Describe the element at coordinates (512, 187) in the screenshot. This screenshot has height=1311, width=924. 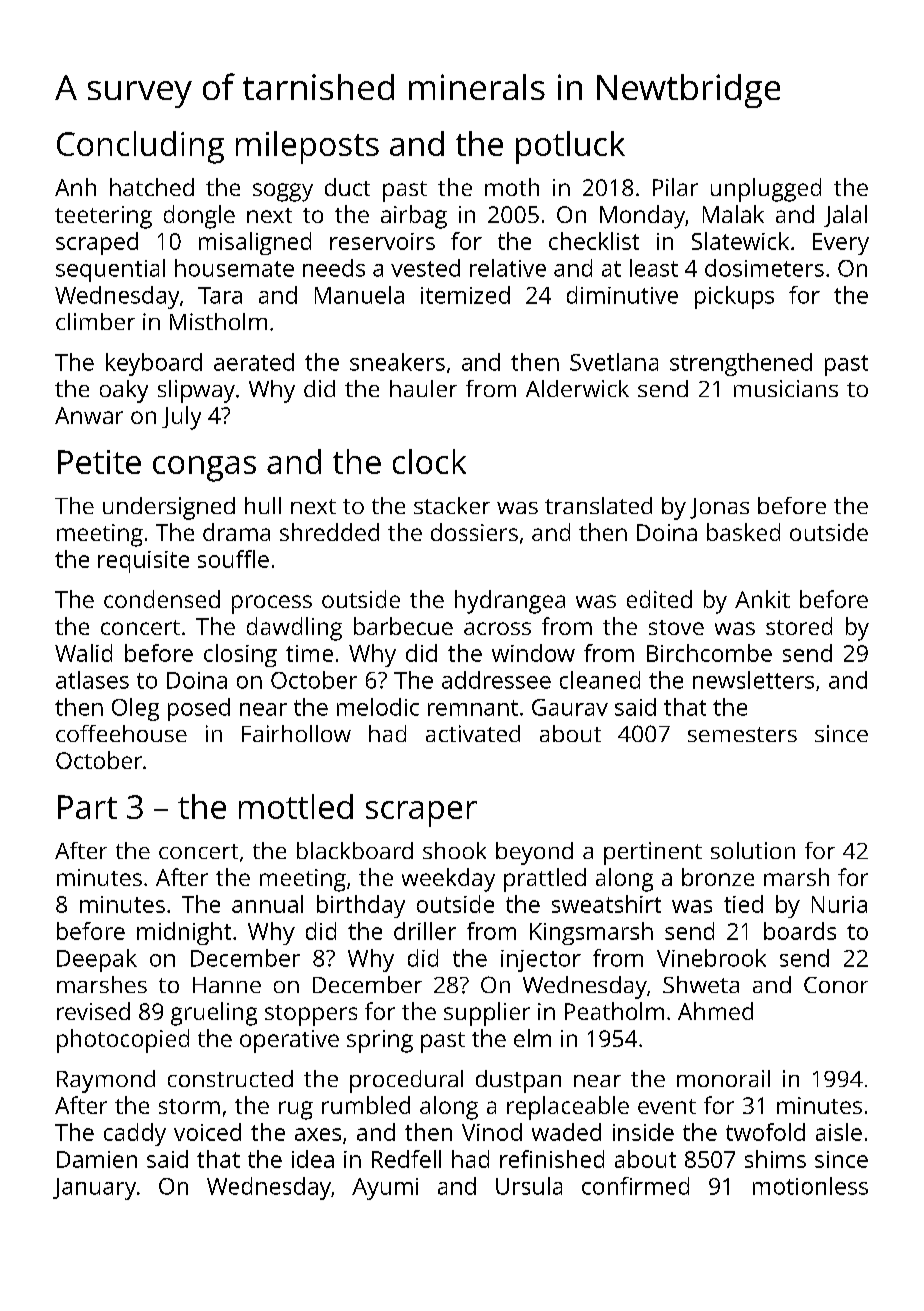
I see `moth` at that location.
